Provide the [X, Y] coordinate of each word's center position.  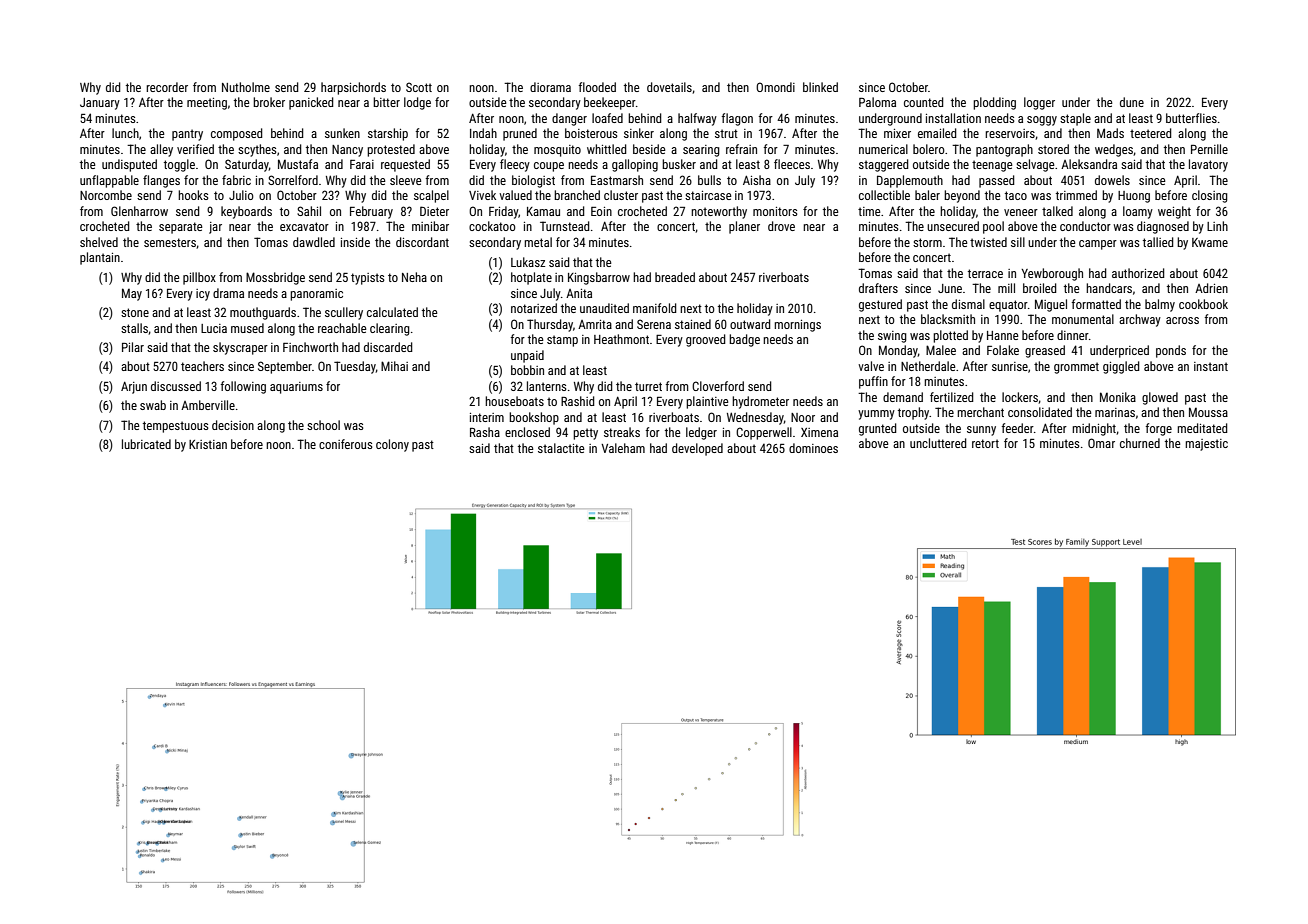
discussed [176, 386]
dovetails [669, 87]
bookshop [534, 418]
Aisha [757, 180]
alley [161, 150]
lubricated [146, 444]
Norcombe [106, 195]
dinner [1073, 335]
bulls [709, 180]
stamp [562, 341]
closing [1210, 196]
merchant [980, 412]
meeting [207, 104]
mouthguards [263, 313]
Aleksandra [1089, 164]
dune [1132, 102]
